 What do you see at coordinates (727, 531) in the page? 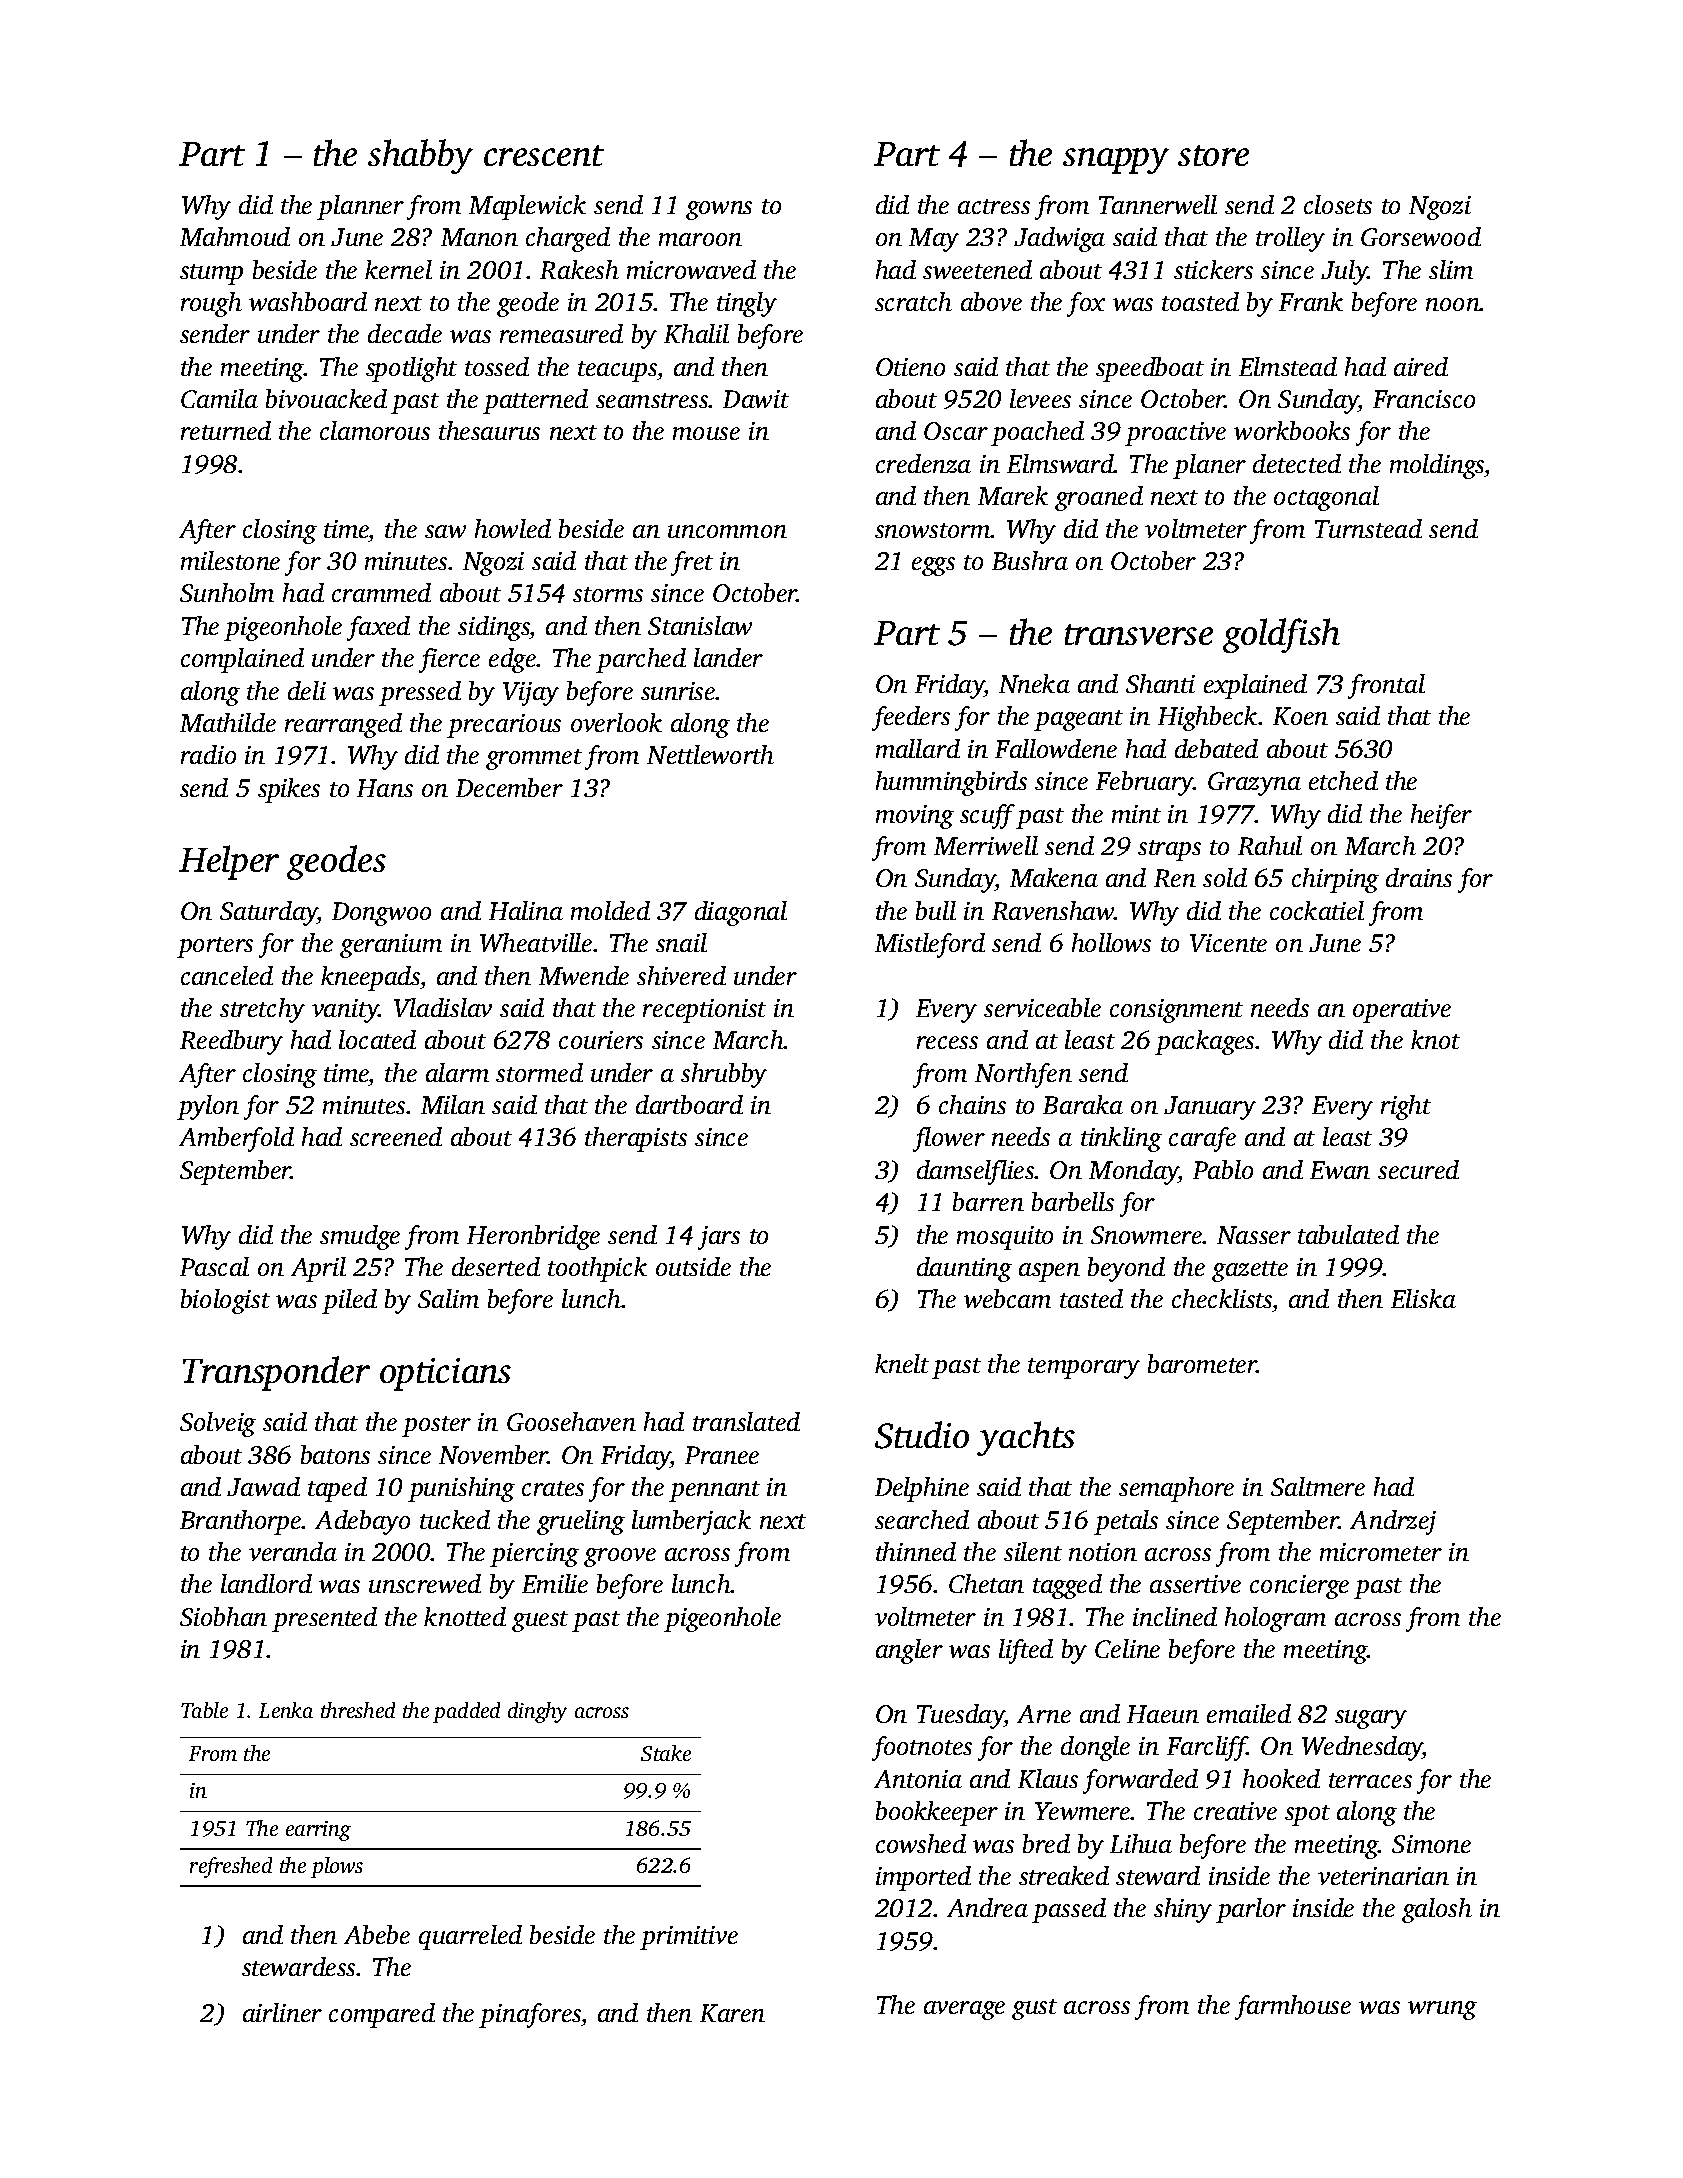
I see `uncommon` at bounding box center [727, 531].
